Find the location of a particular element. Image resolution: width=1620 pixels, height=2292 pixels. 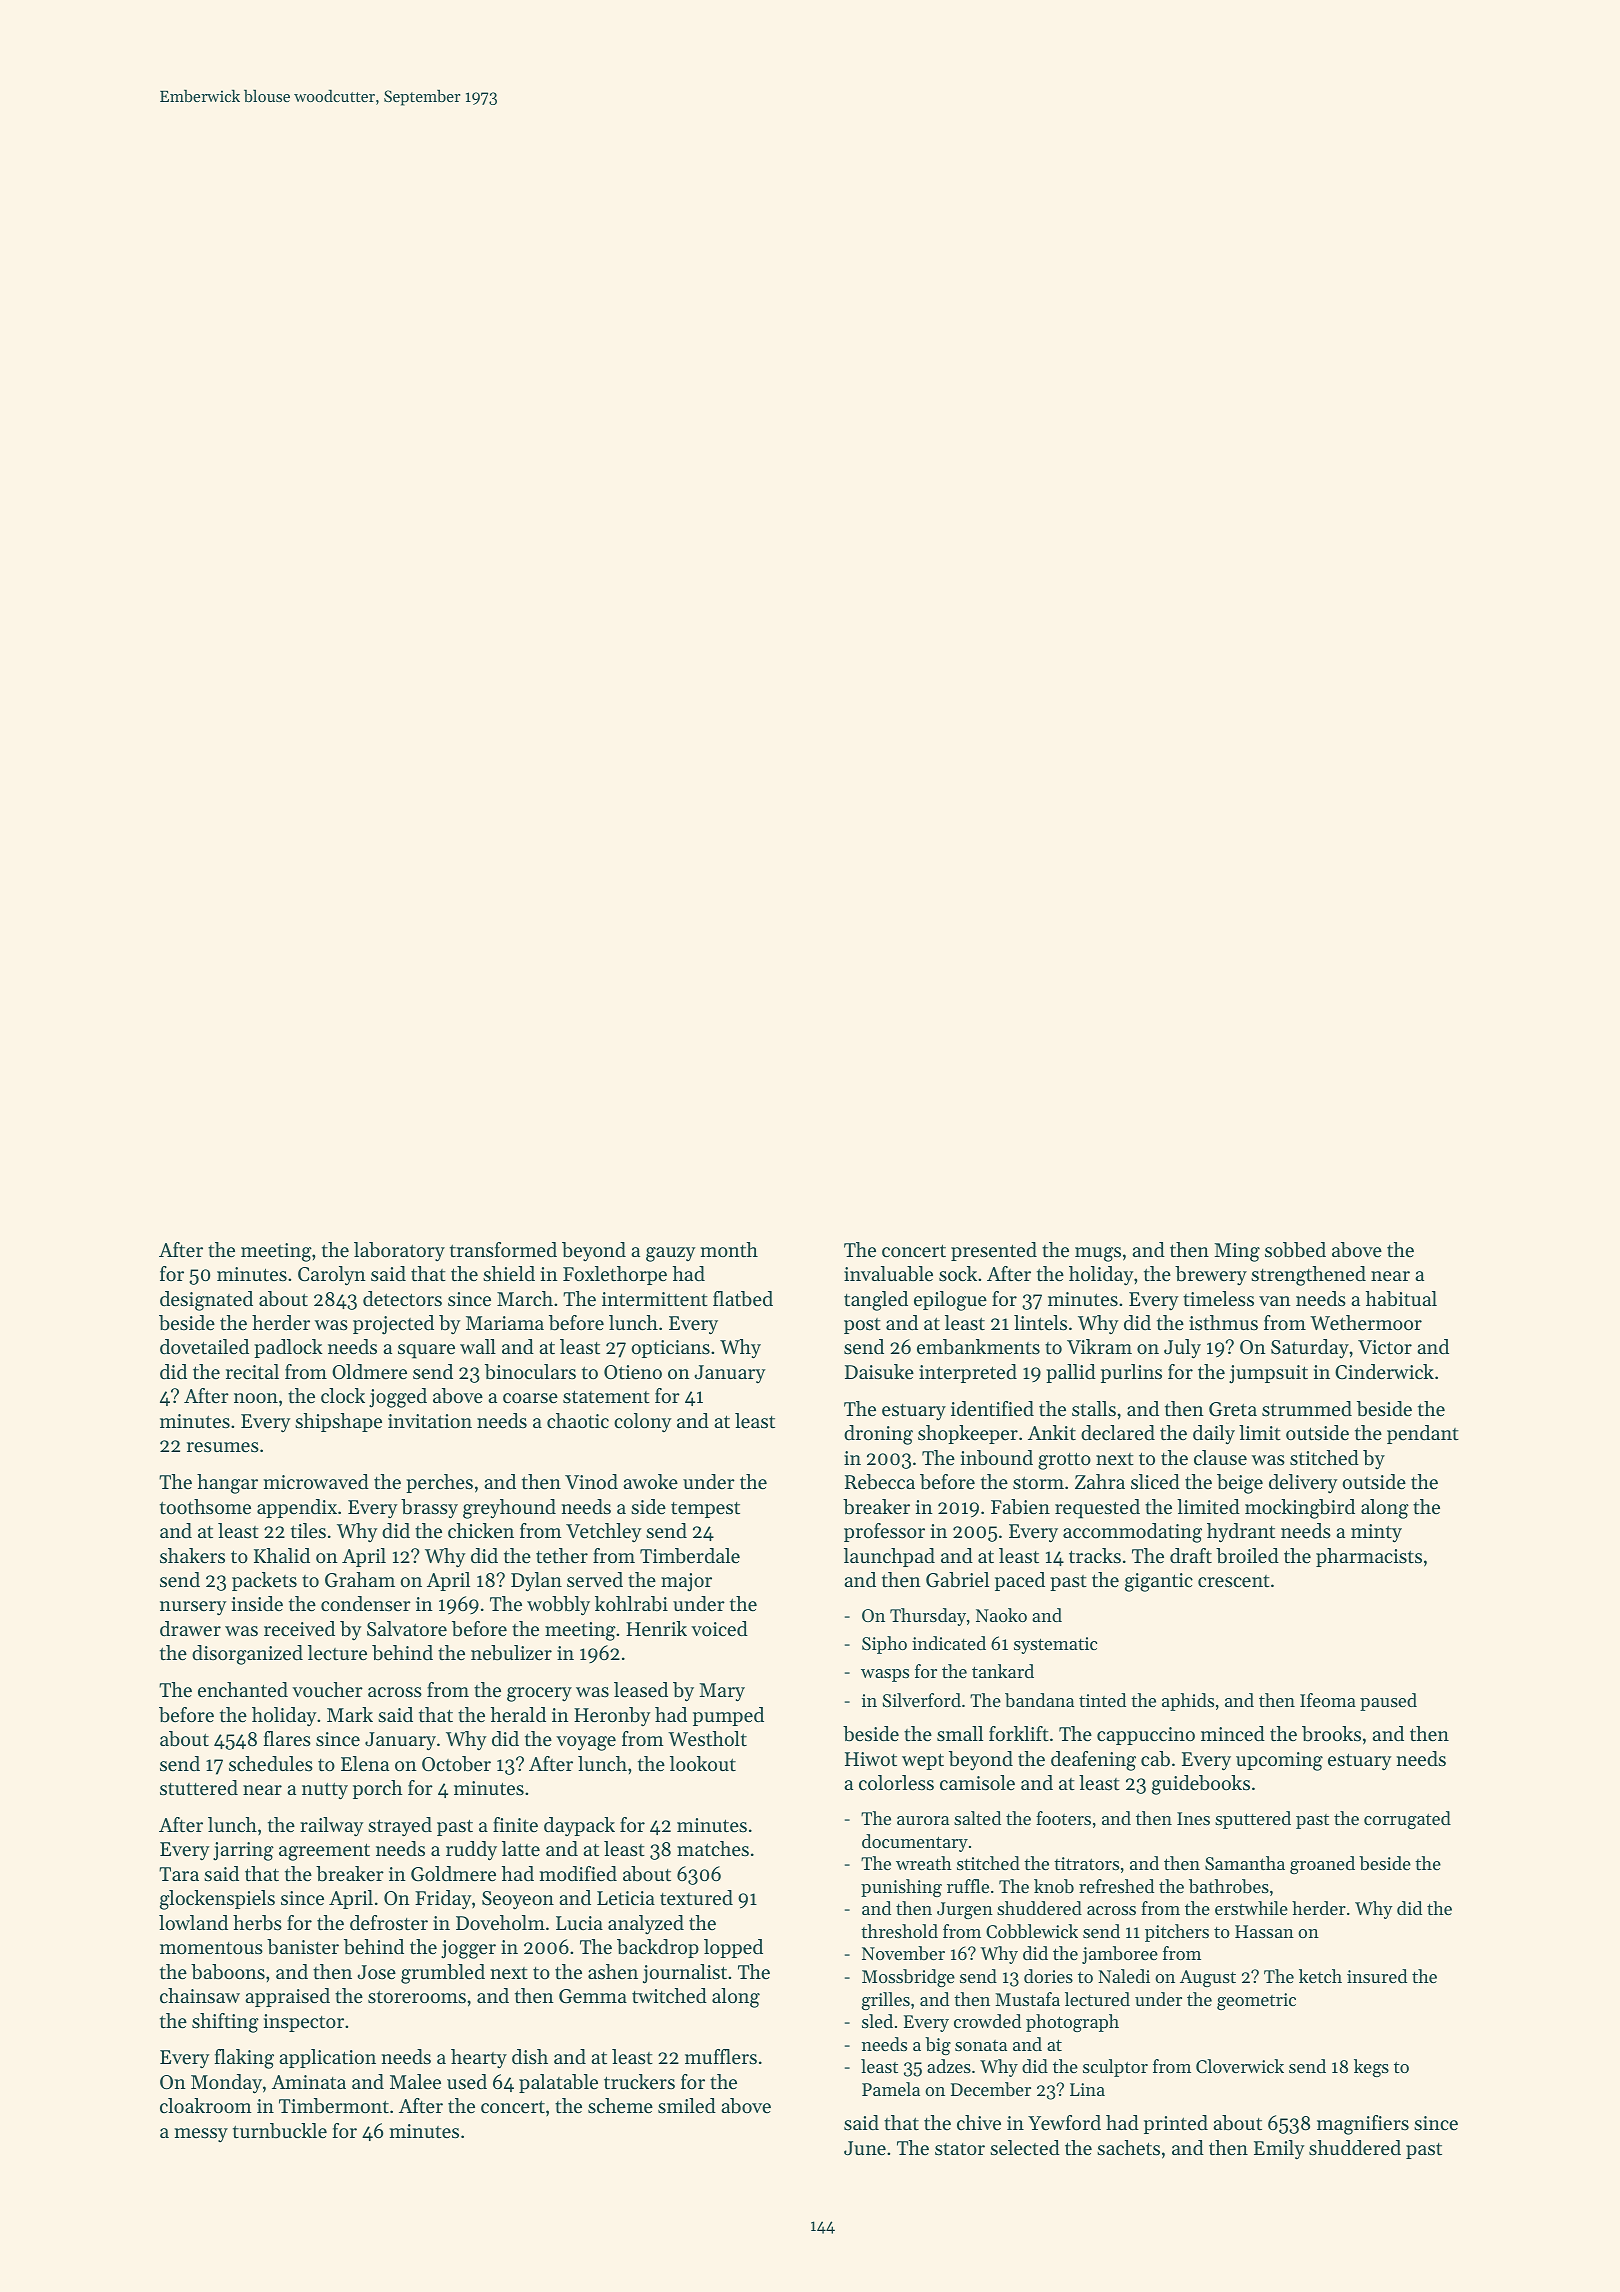

mugs is located at coordinates (1098, 1254).
